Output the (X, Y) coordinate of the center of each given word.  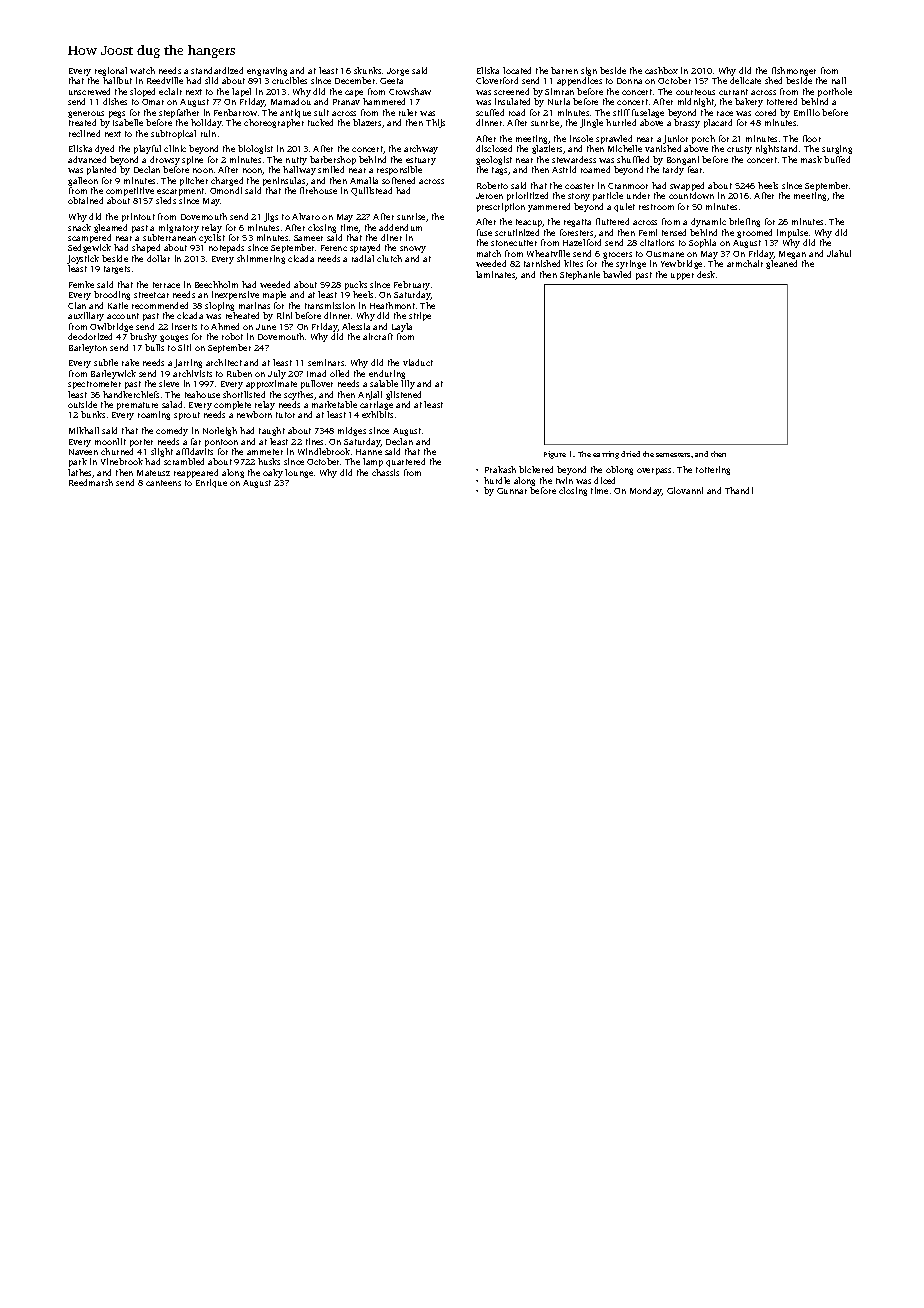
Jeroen (489, 196)
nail (839, 80)
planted (101, 170)
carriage (376, 405)
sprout (187, 416)
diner (391, 237)
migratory (179, 228)
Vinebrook (122, 461)
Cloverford (497, 80)
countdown (691, 195)
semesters (673, 455)
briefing (744, 222)
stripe (420, 316)
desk (706, 274)
